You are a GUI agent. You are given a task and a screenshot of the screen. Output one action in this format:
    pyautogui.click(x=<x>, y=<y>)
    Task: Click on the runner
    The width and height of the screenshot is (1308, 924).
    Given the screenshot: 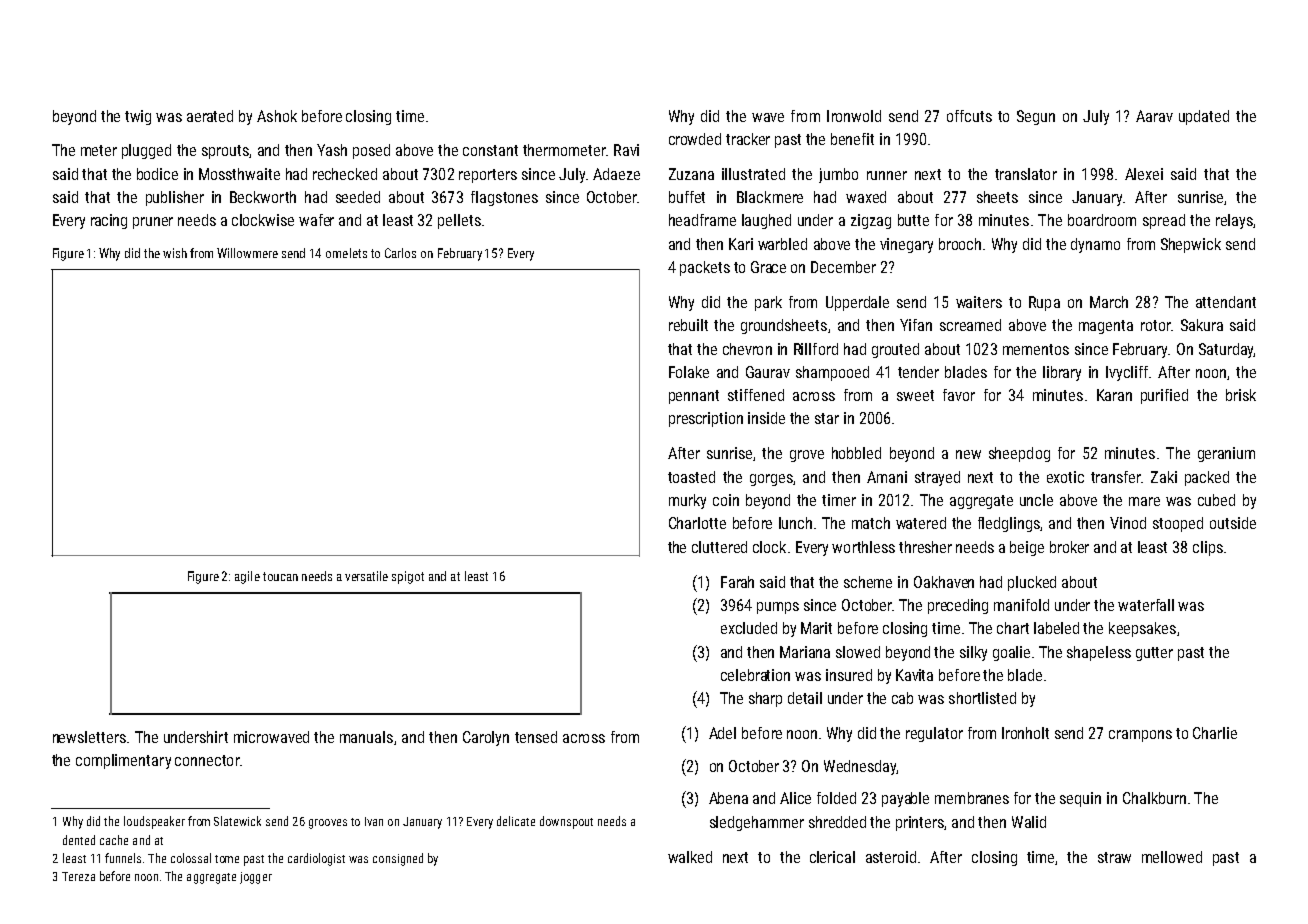 What is the action you would take?
    pyautogui.click(x=887, y=175)
